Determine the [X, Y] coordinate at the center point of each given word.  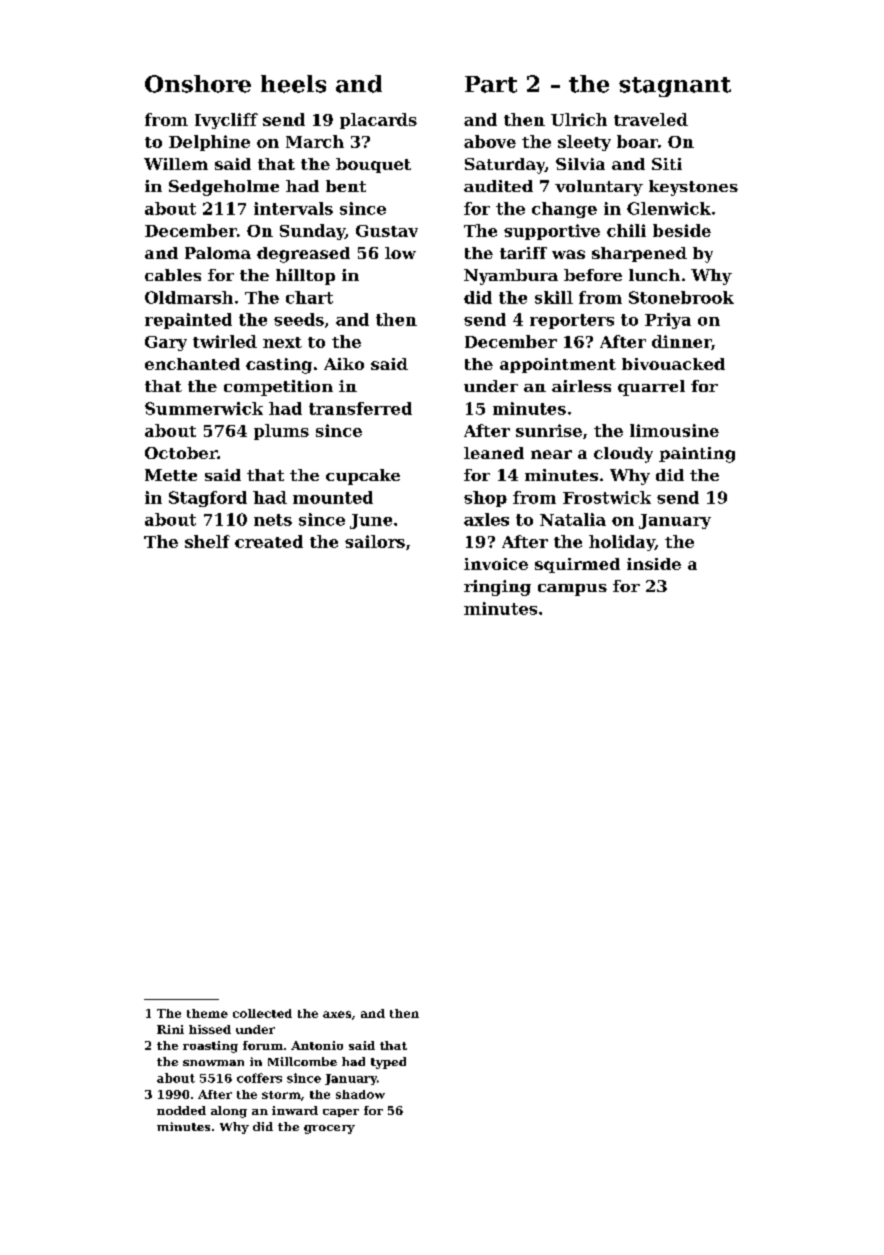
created [269, 541]
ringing [497, 588]
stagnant [675, 87]
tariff [523, 253]
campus [572, 590]
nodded [181, 1110]
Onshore [198, 84]
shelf [207, 541]
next [282, 342]
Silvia [580, 164]
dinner [681, 341]
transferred [360, 408]
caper [341, 1113]
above [490, 141]
